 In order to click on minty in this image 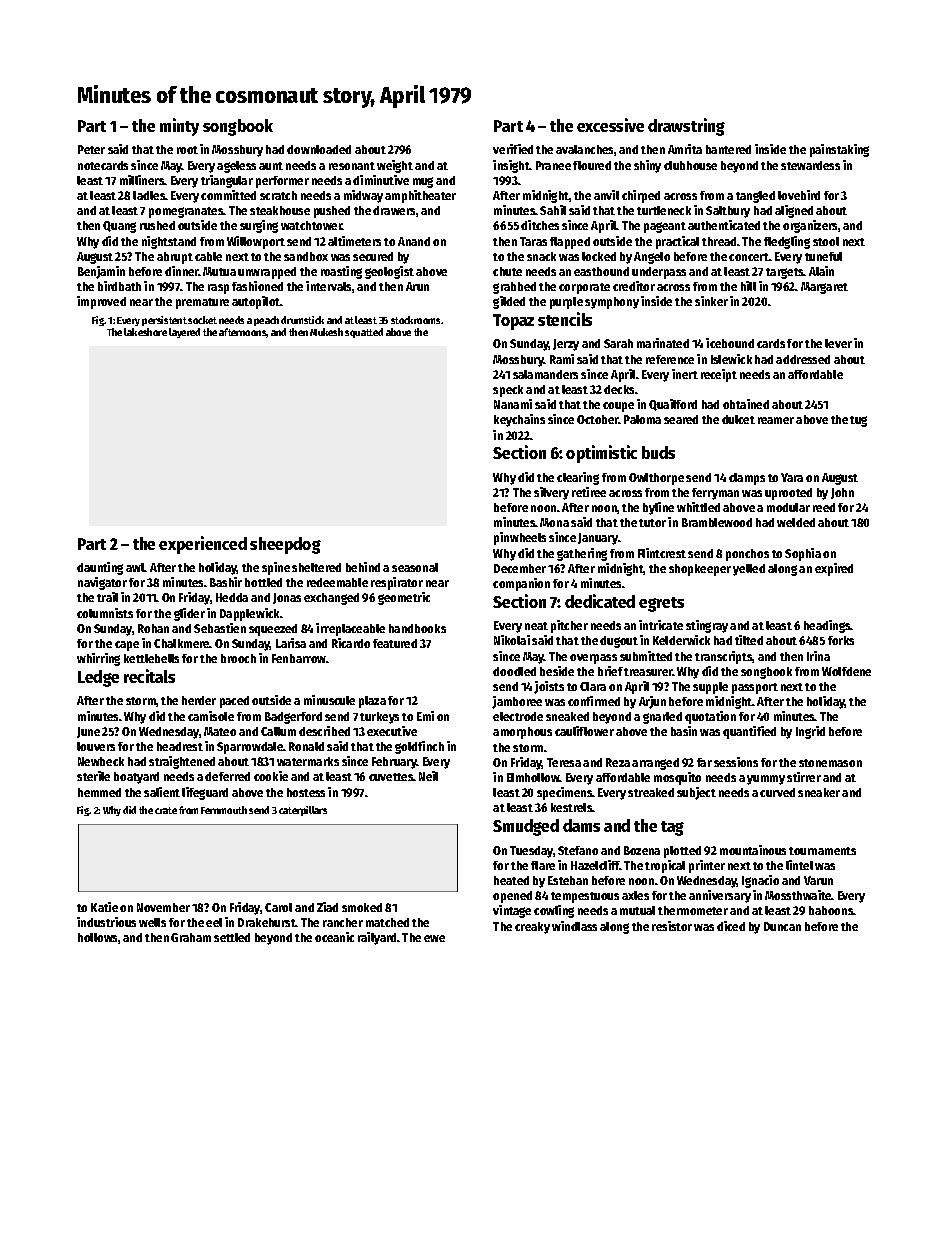, I will do `click(179, 127)`.
